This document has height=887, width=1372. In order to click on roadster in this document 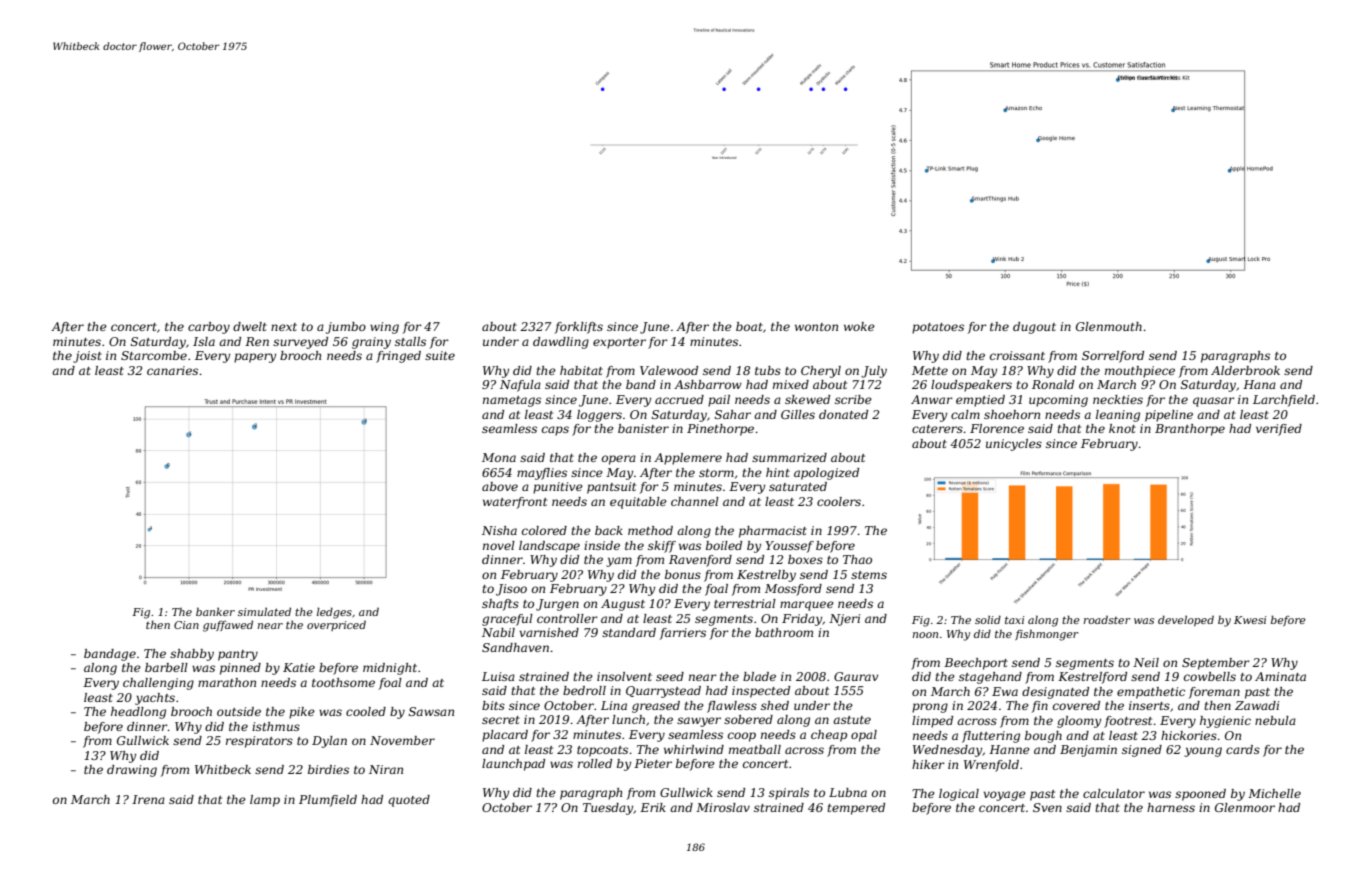, I will do `click(1107, 620)`.
